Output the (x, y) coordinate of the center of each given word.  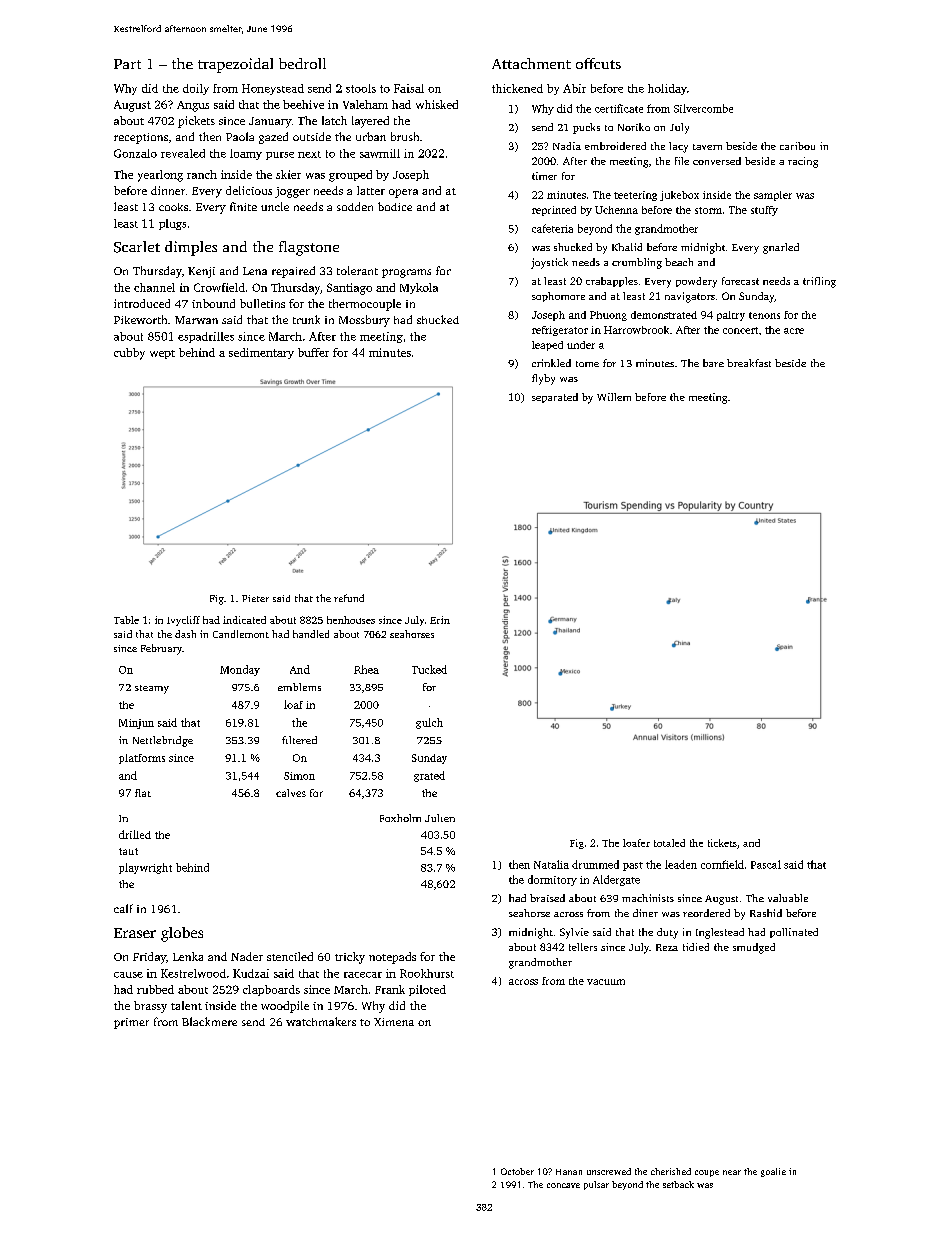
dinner (168, 190)
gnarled (781, 248)
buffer (313, 352)
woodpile (285, 1007)
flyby (543, 379)
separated (555, 398)
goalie (773, 1172)
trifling (819, 282)
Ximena (394, 1022)
